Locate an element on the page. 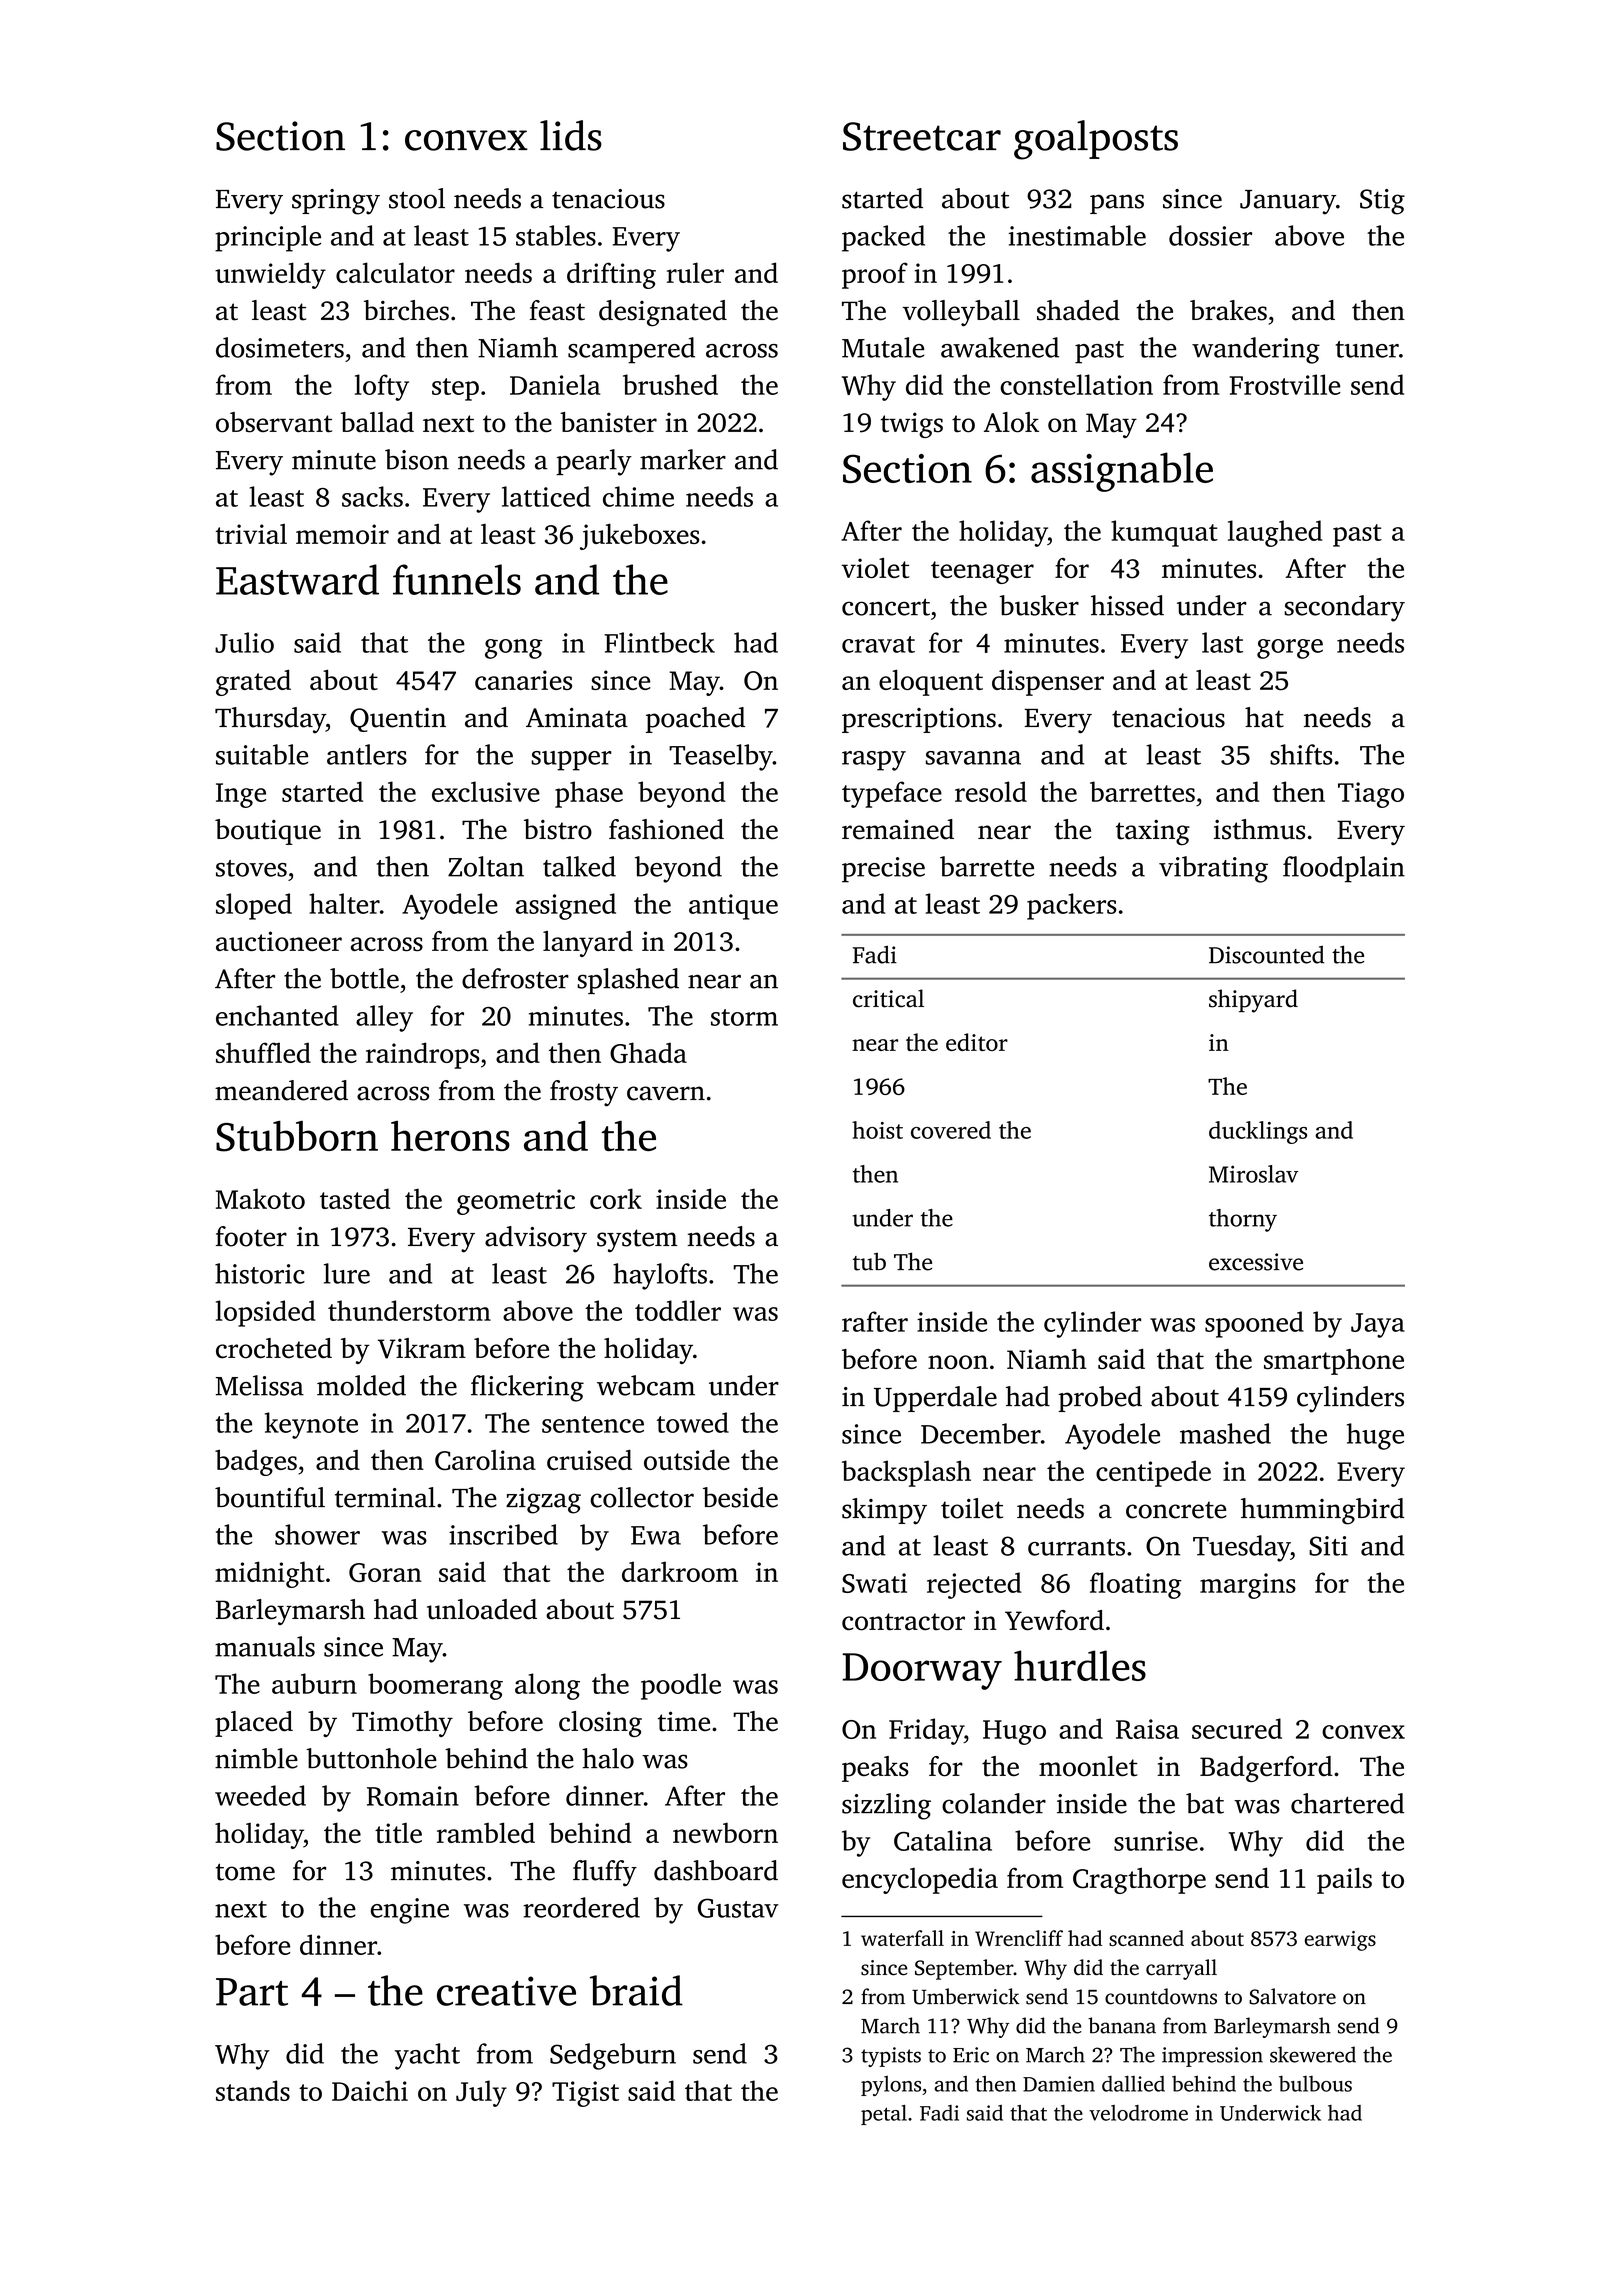 The image size is (1620, 2292). pylons is located at coordinates (891, 2086).
